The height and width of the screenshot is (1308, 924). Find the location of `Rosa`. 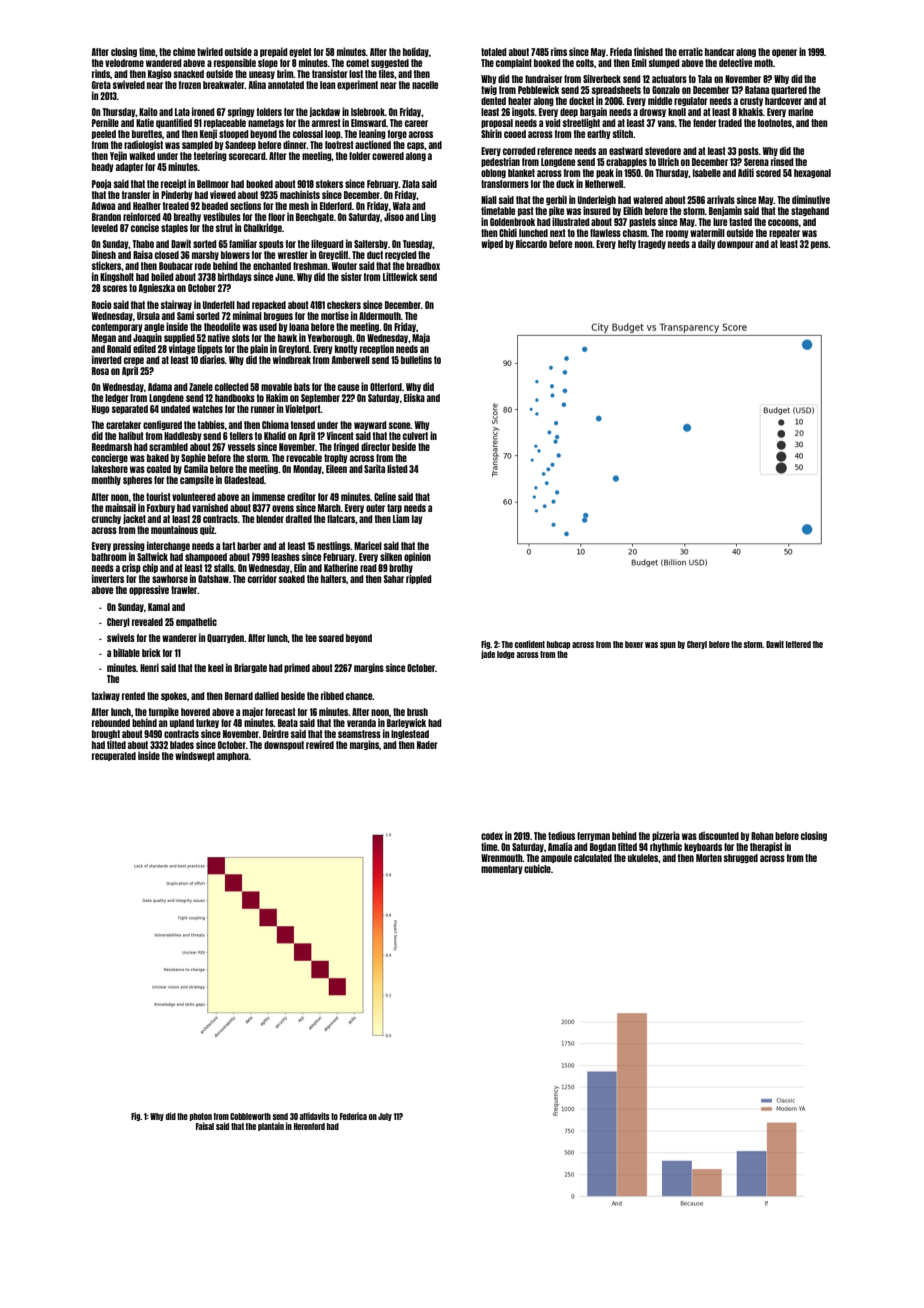

Rosa is located at coordinates (100, 371).
